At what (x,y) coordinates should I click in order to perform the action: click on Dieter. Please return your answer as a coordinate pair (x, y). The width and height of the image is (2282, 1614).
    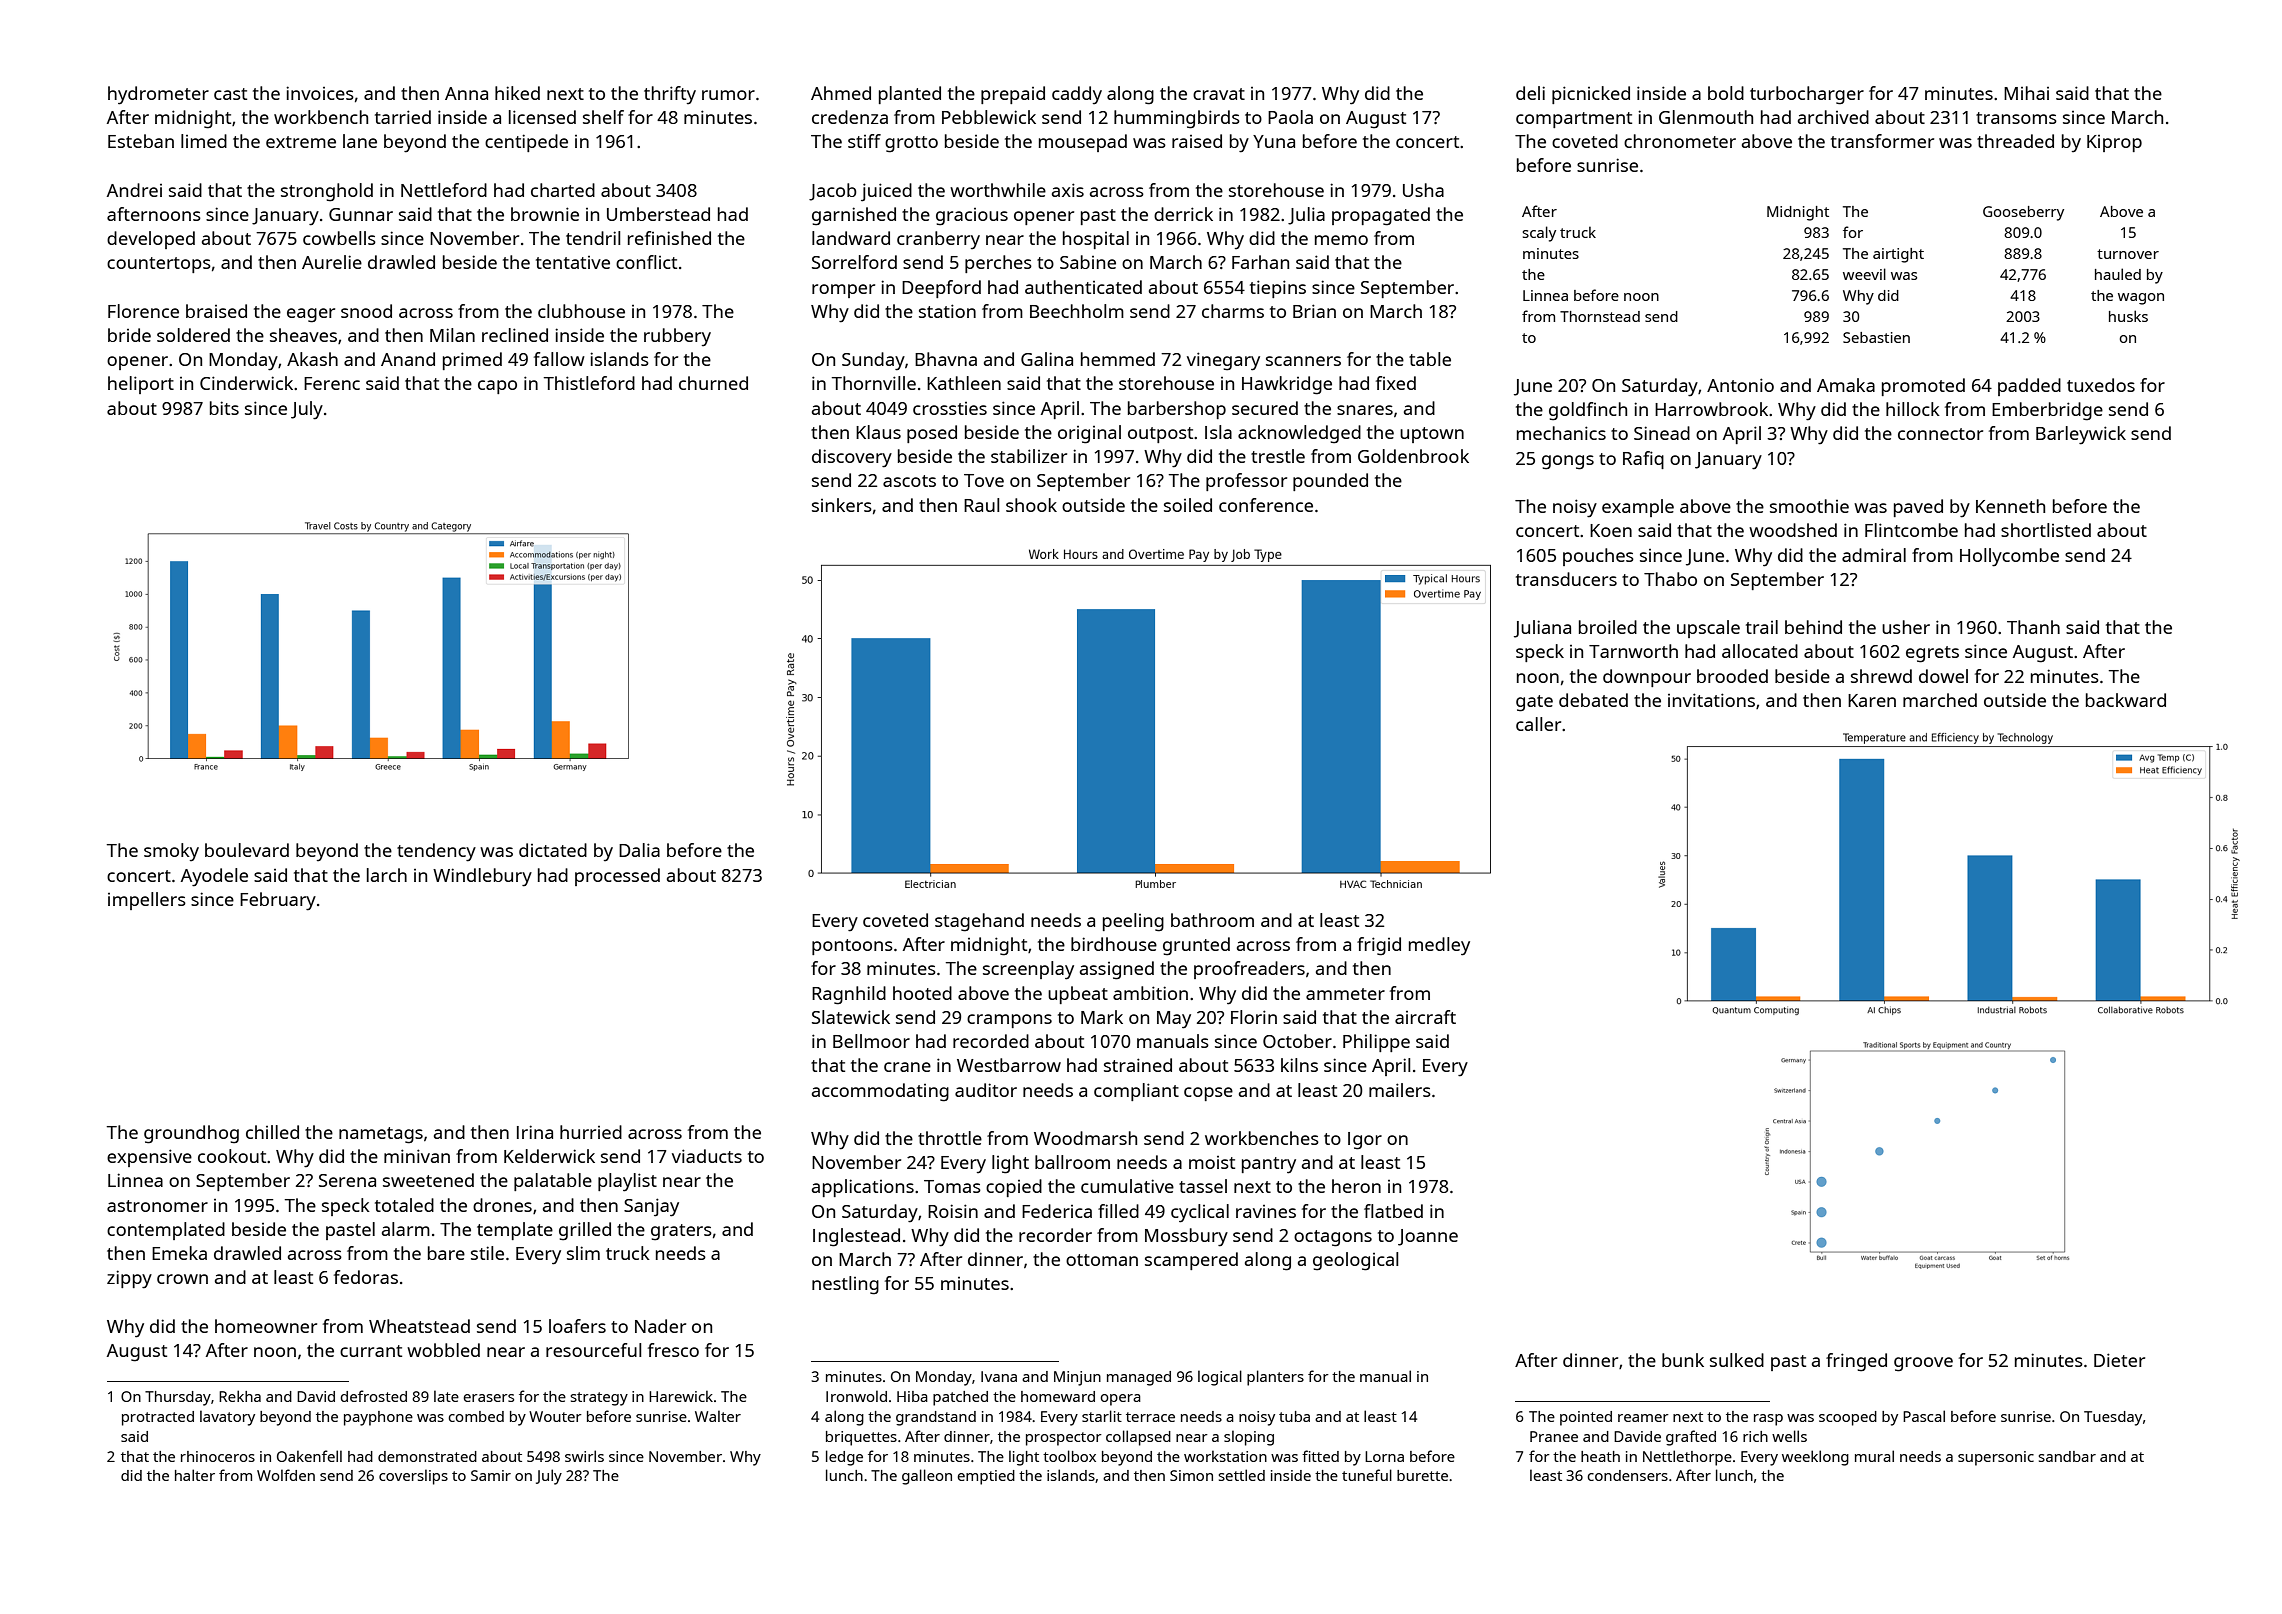
    Looking at the image, I should click on (2119, 1360).
